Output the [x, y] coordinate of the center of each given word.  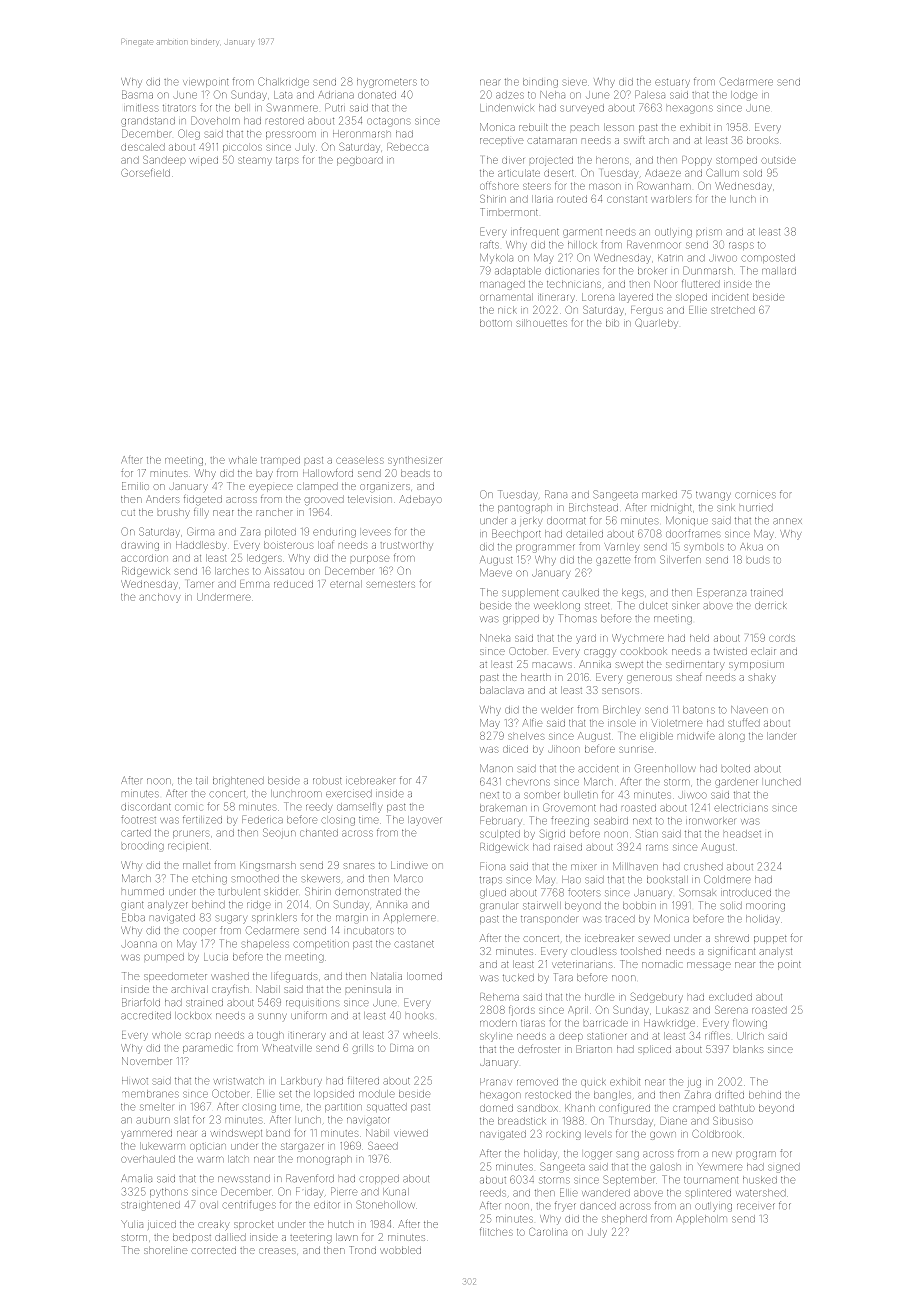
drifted [729, 1094]
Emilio [135, 486]
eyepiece [271, 488]
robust [327, 780]
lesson [618, 127]
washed [230, 976]
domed [496, 1108]
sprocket [253, 1225]
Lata [283, 95]
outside [778, 160]
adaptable [518, 271]
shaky [761, 678]
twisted [730, 651]
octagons [388, 121]
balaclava [502, 690]
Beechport [516, 534]
